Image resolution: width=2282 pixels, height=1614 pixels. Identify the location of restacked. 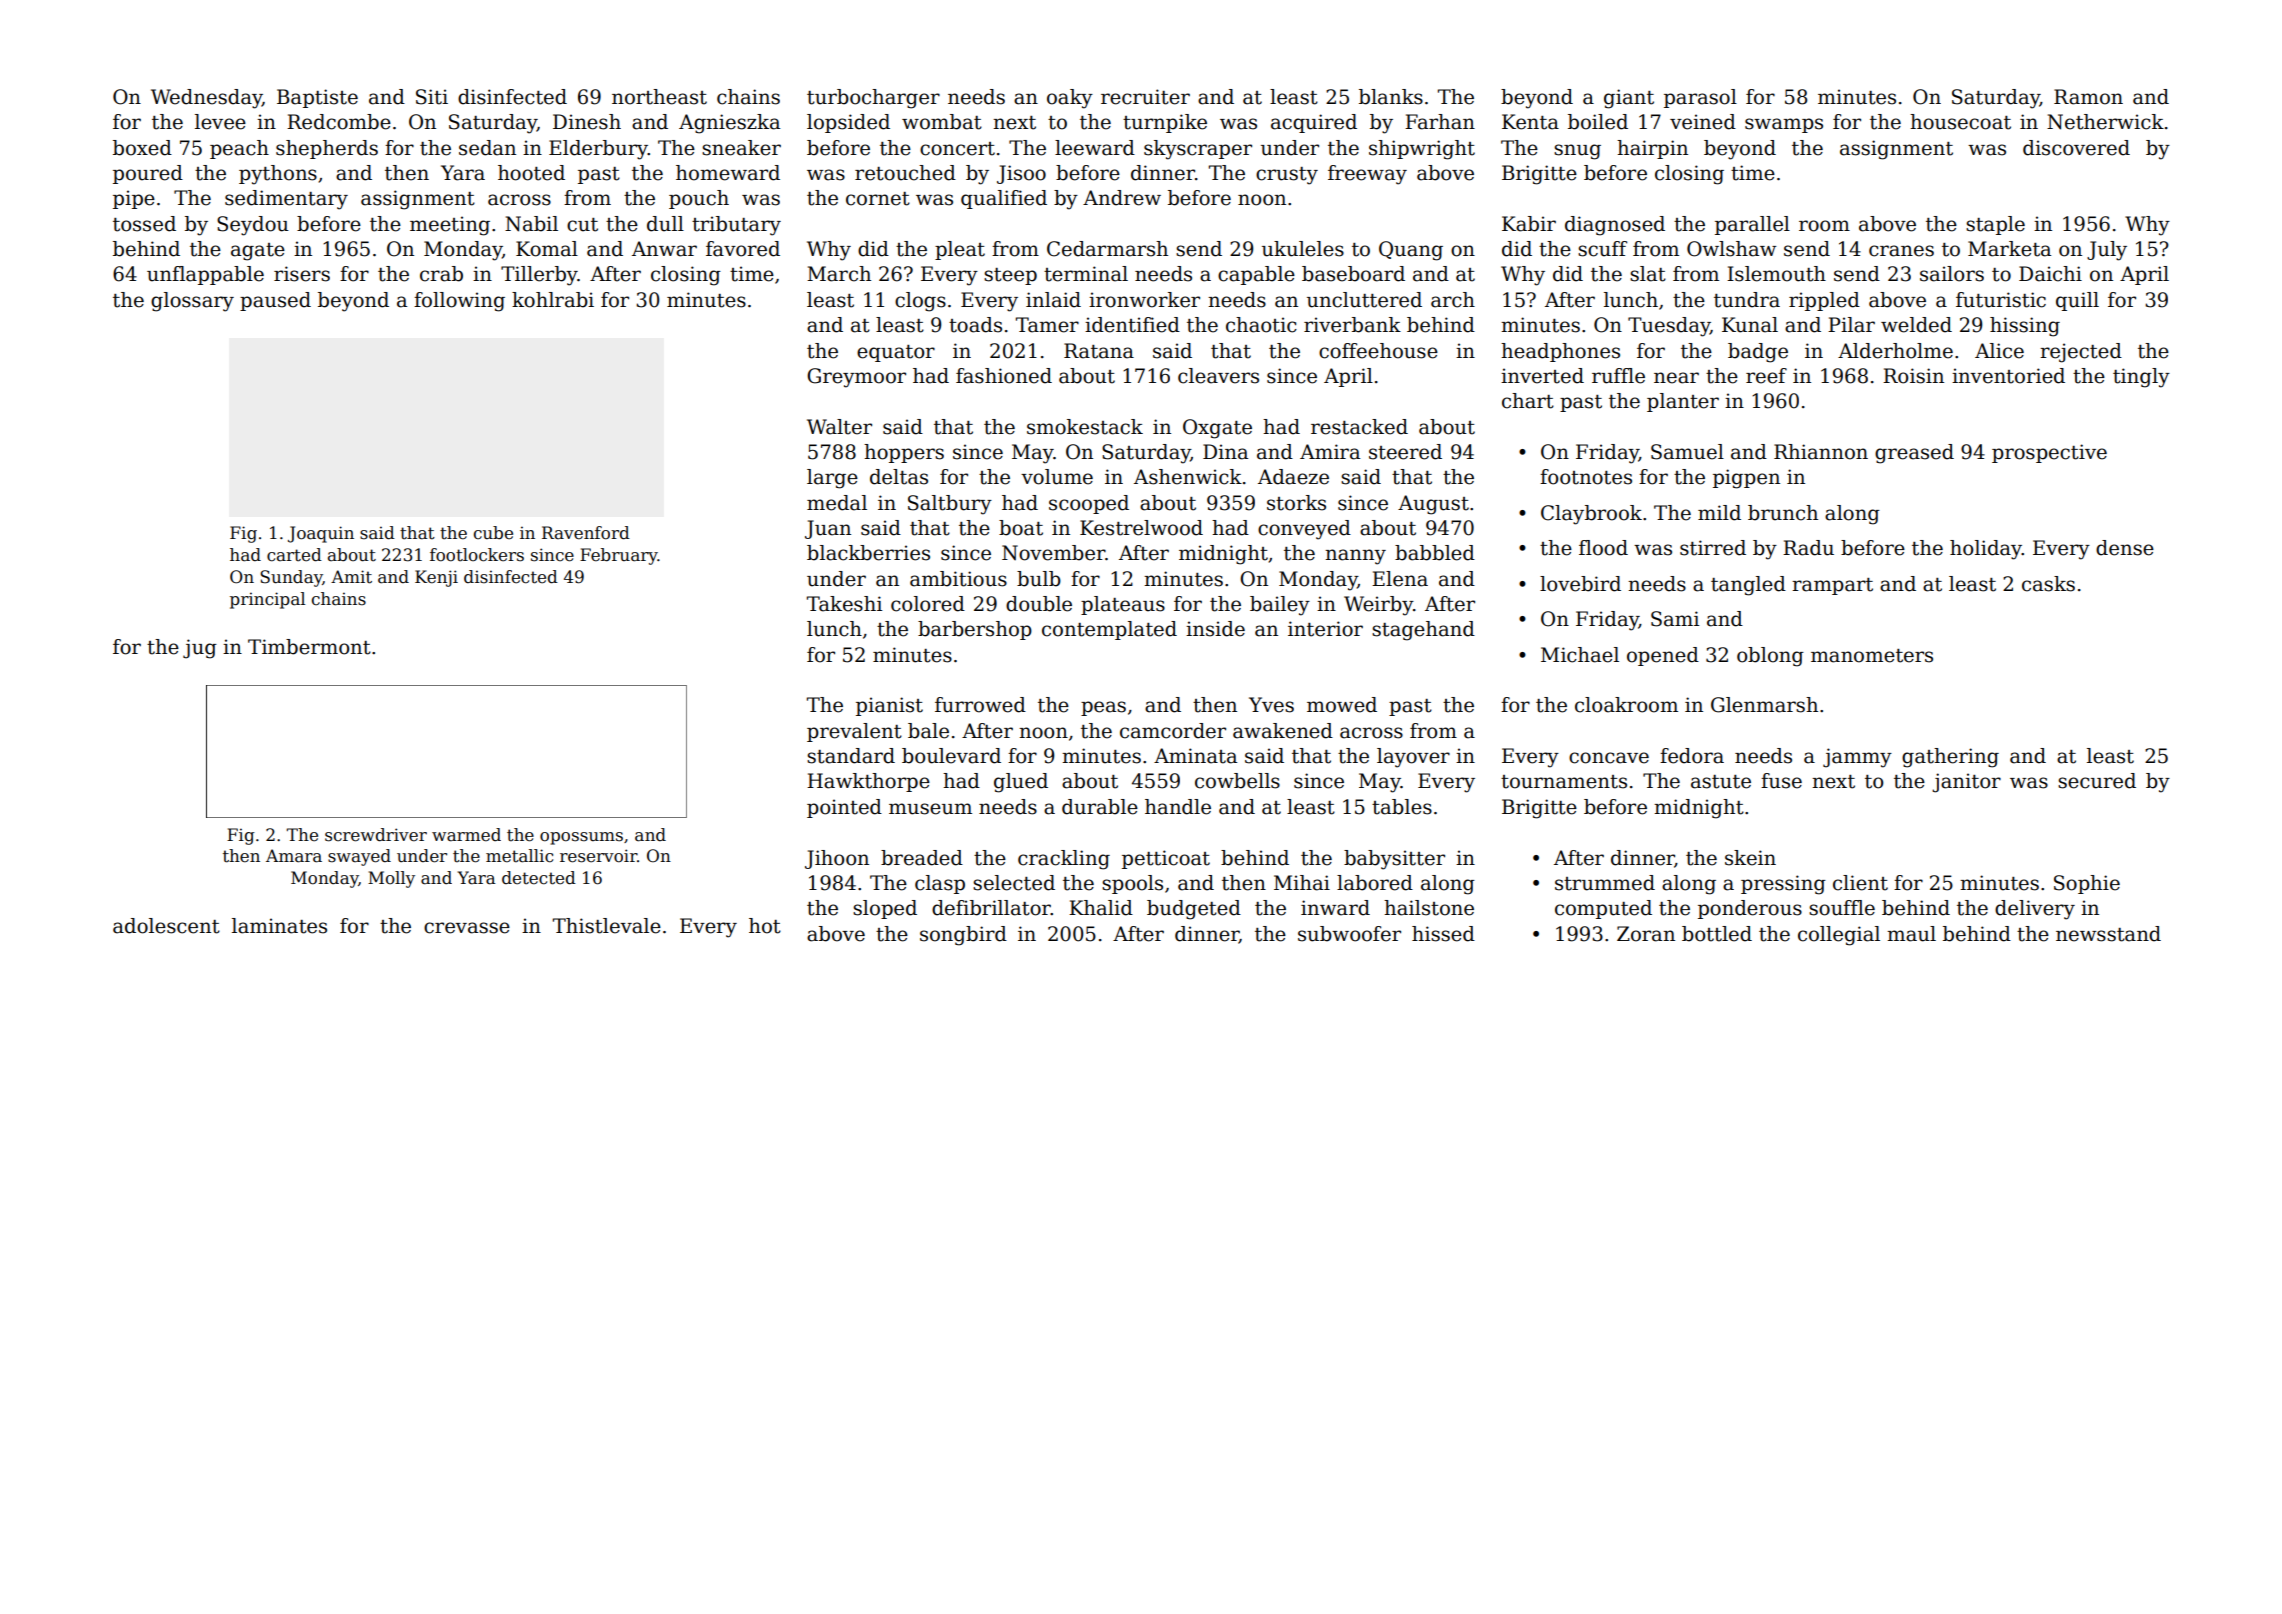
(1359, 427).
